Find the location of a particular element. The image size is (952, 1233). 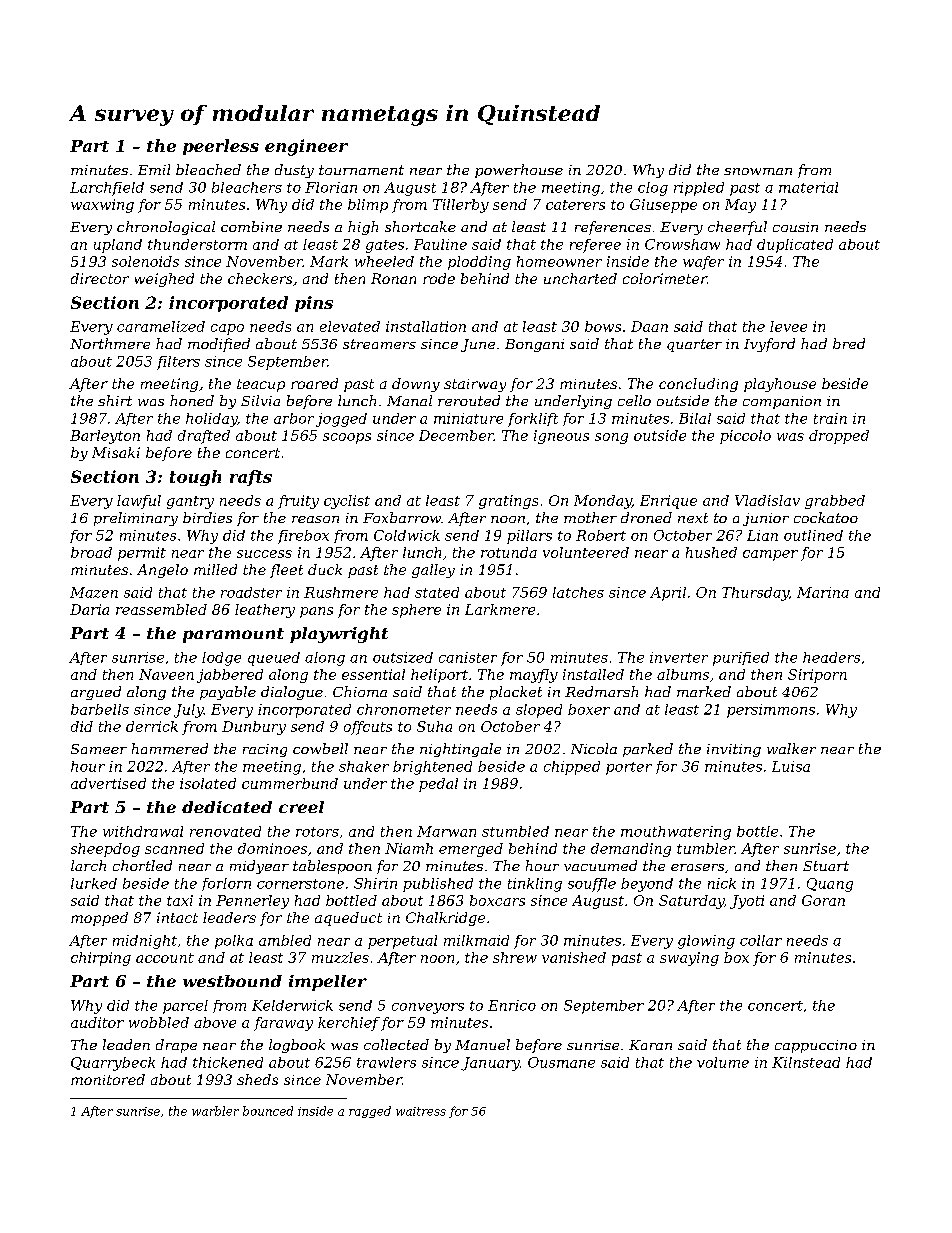

Sameer is located at coordinates (99, 749).
